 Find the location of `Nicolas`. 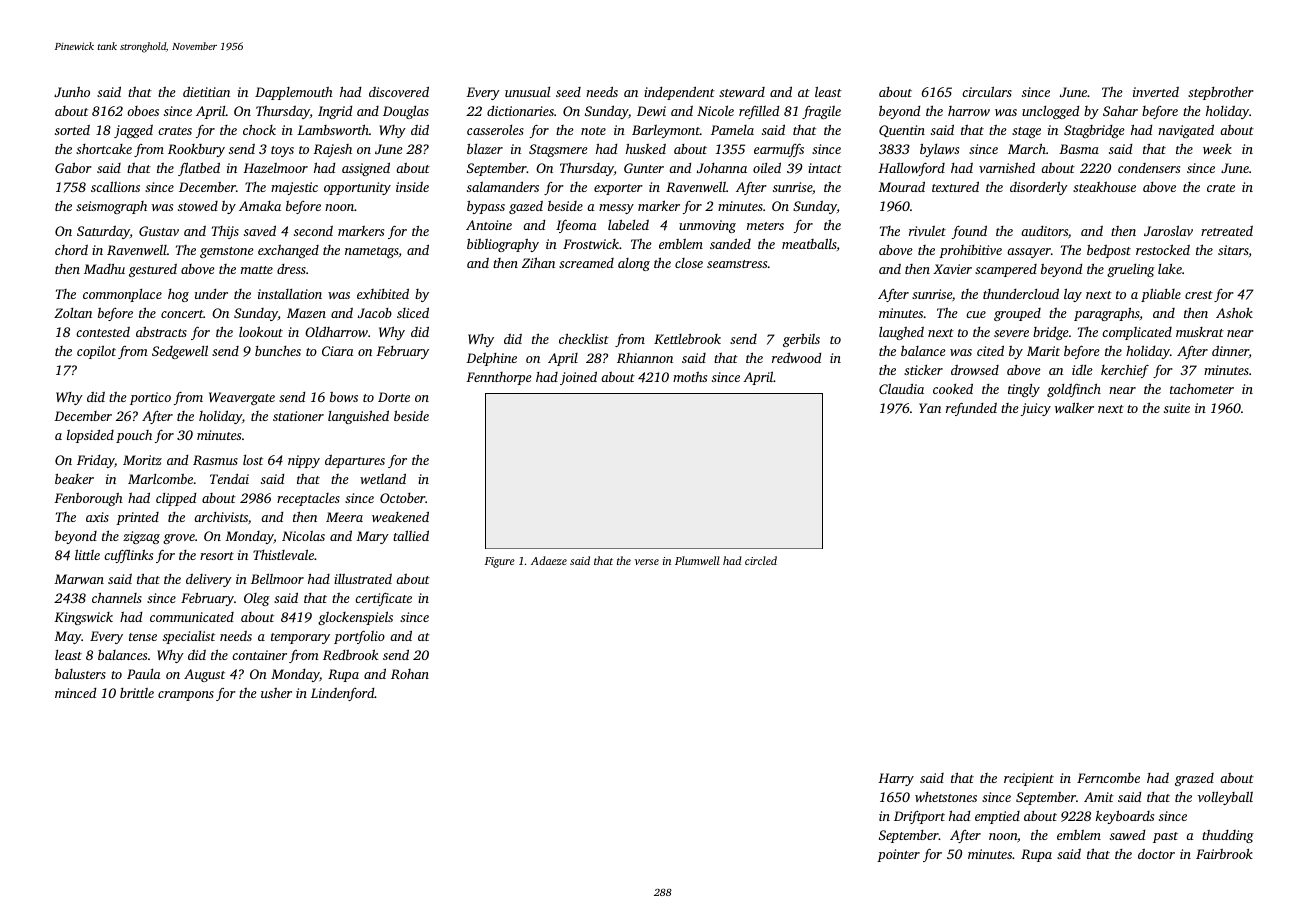

Nicolas is located at coordinates (303, 536).
